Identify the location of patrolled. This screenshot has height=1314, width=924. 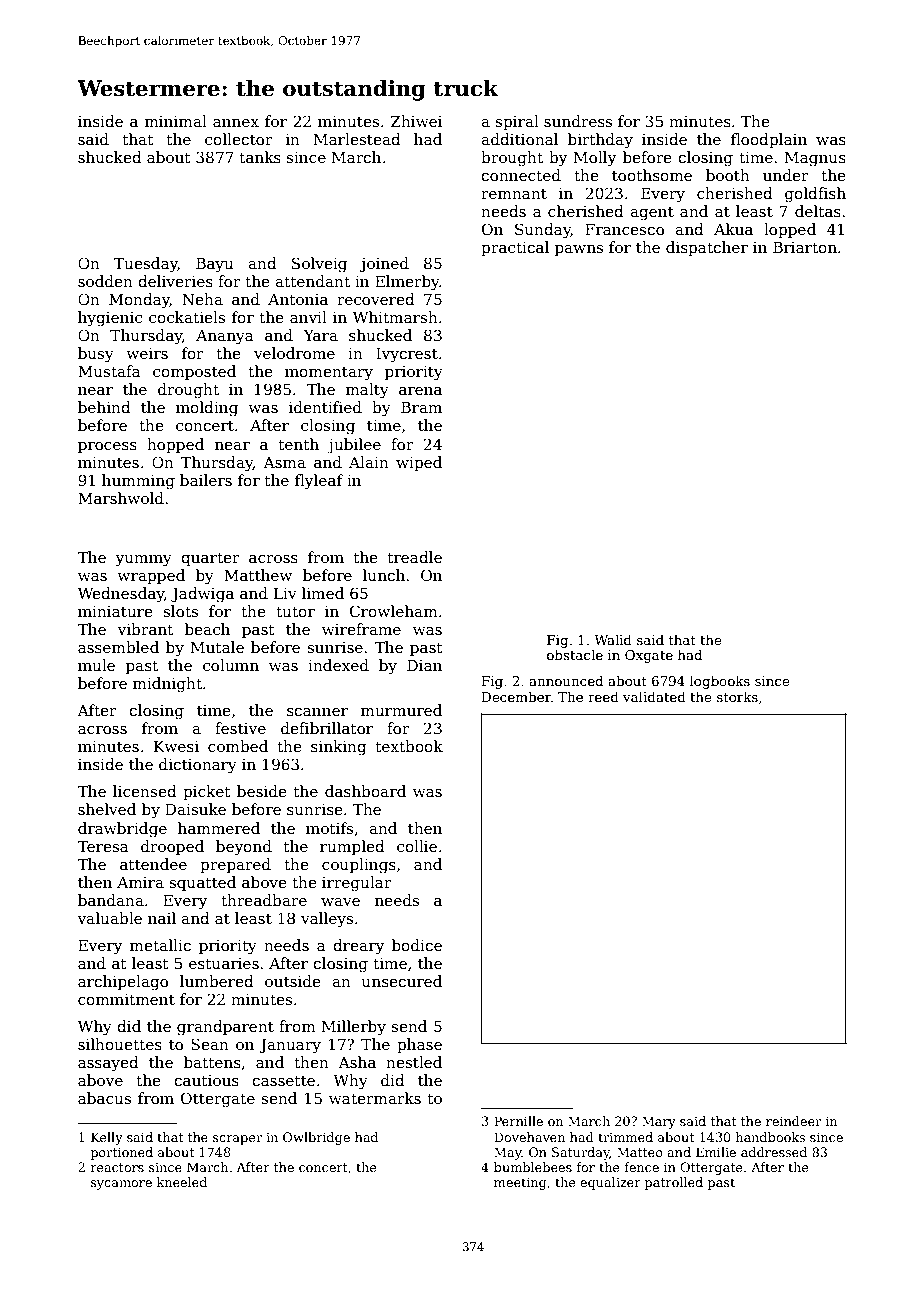
(674, 1183).
